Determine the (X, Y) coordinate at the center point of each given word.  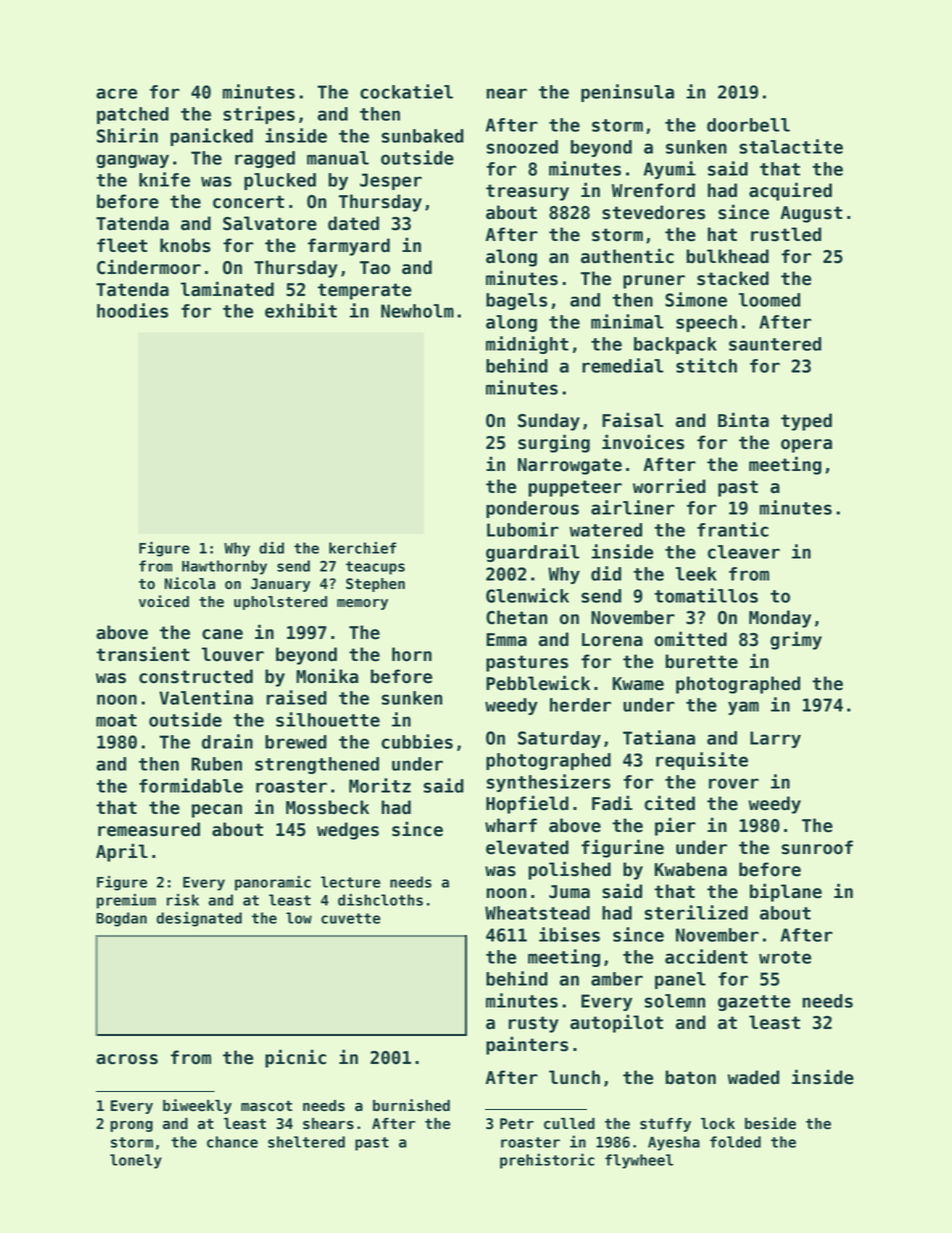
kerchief (362, 548)
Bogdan (121, 919)
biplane (786, 892)
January (280, 585)
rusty (534, 1024)
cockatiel (406, 91)
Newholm (417, 311)
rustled (786, 234)
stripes (259, 115)
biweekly (197, 1106)
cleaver (744, 552)
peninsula (627, 93)
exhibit (301, 310)
